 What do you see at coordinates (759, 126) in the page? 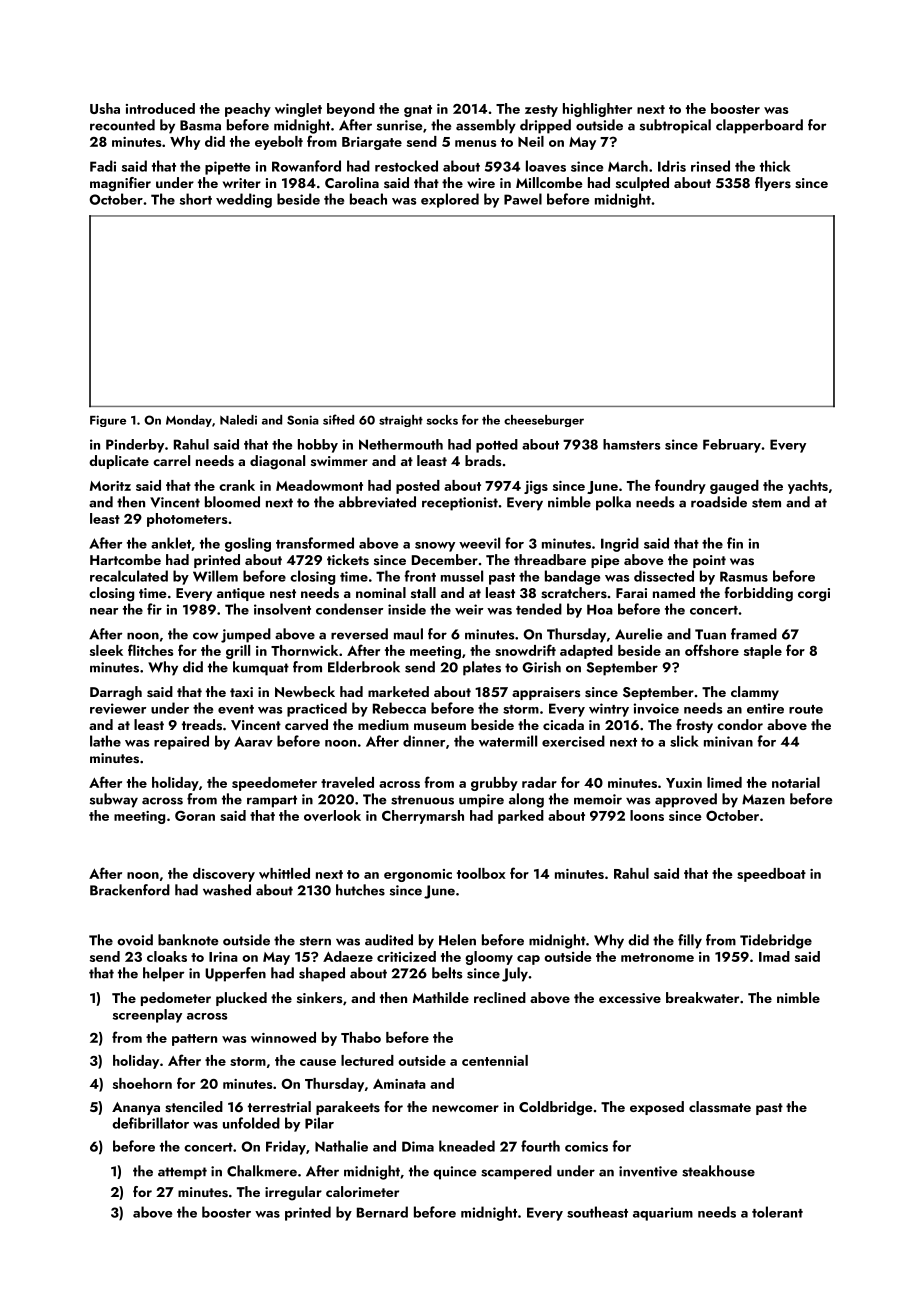
I see `clapperboard` at bounding box center [759, 126].
